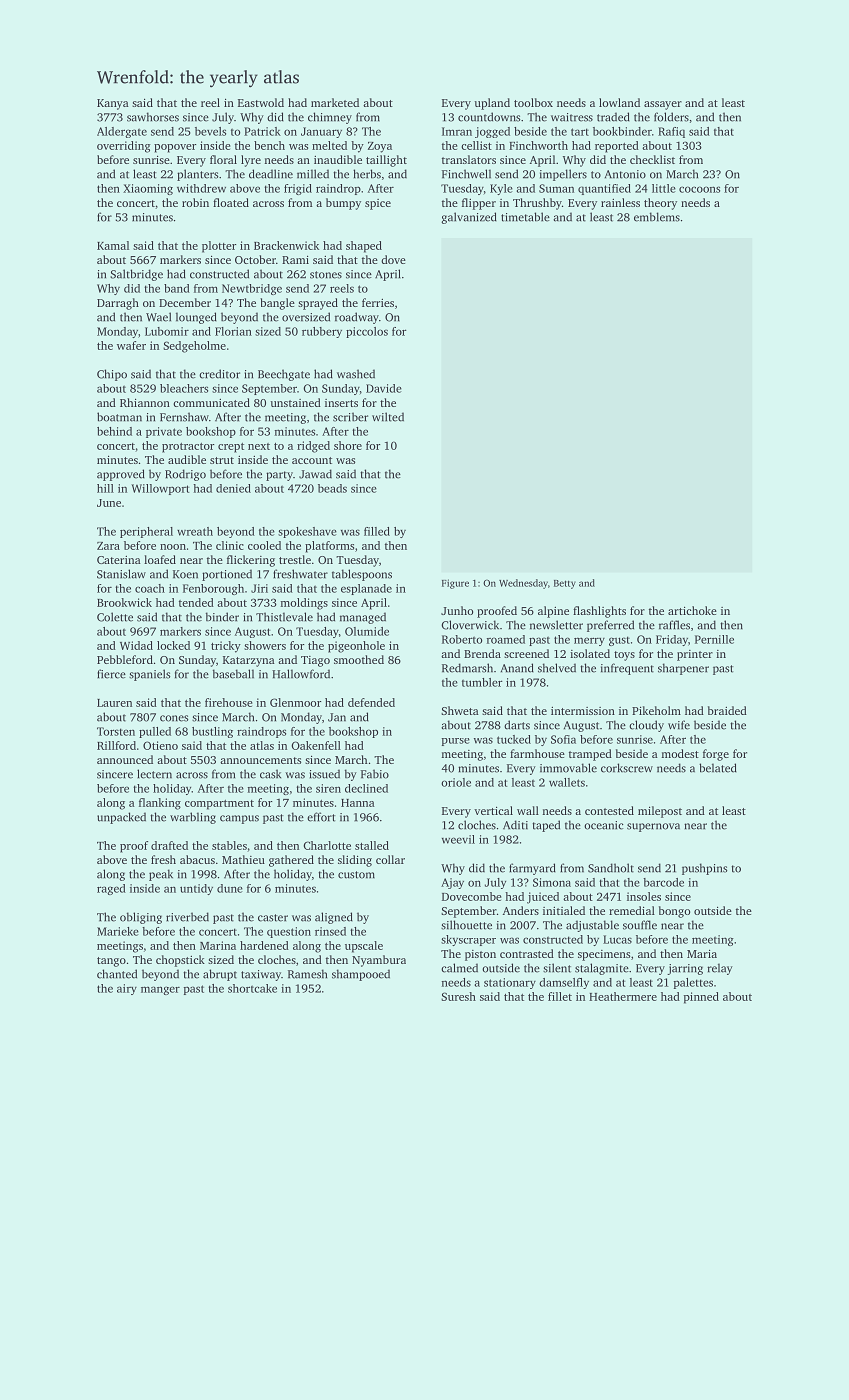 The width and height of the document is (849, 1400). Describe the element at coordinates (228, 702) in the document. I see `firehouse` at that location.
